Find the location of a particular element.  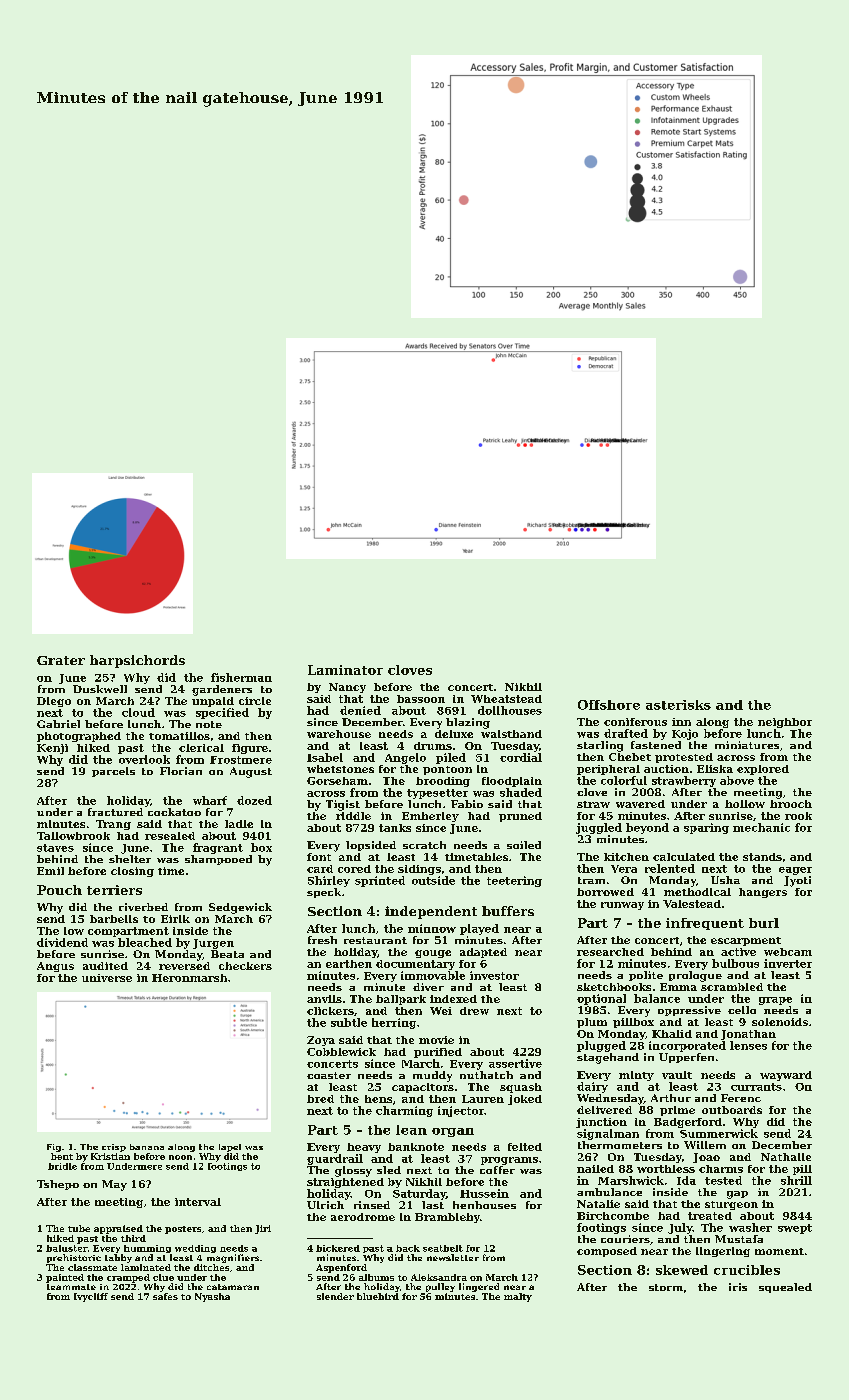

sprinted is located at coordinates (380, 881).
